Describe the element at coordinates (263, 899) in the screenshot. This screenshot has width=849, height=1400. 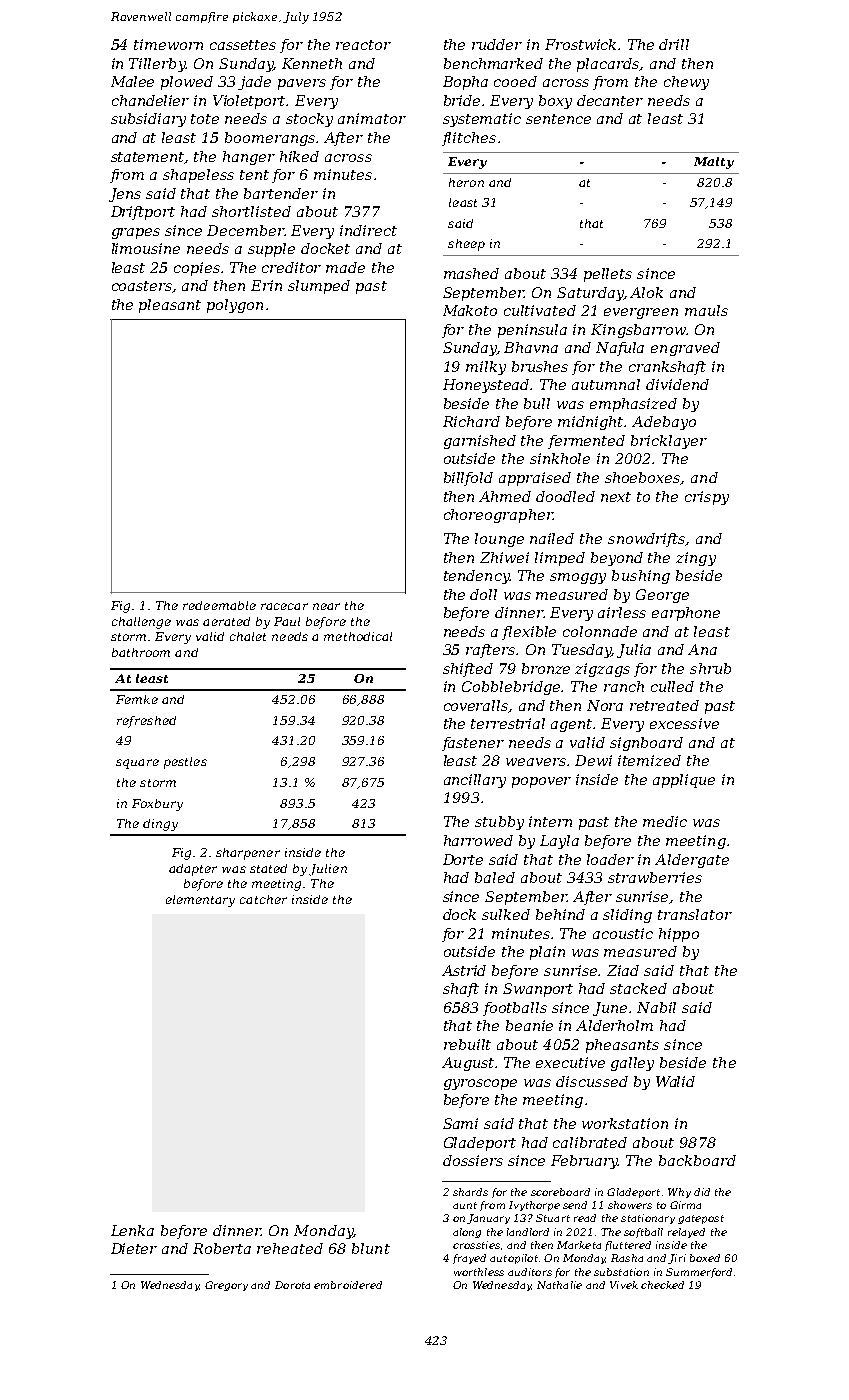
I see `catcher` at that location.
